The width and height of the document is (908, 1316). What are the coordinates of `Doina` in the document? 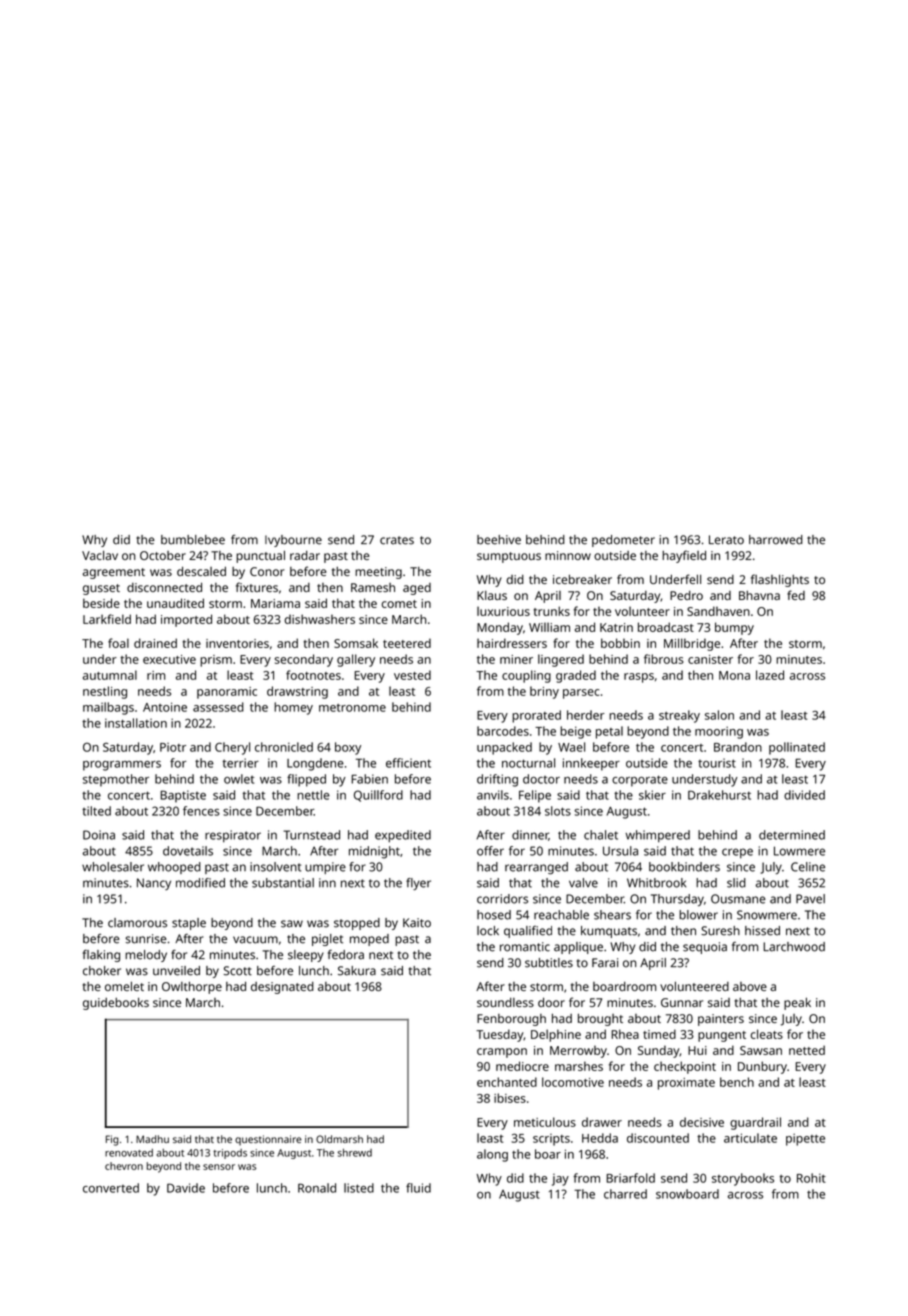 It's located at (99, 835).
